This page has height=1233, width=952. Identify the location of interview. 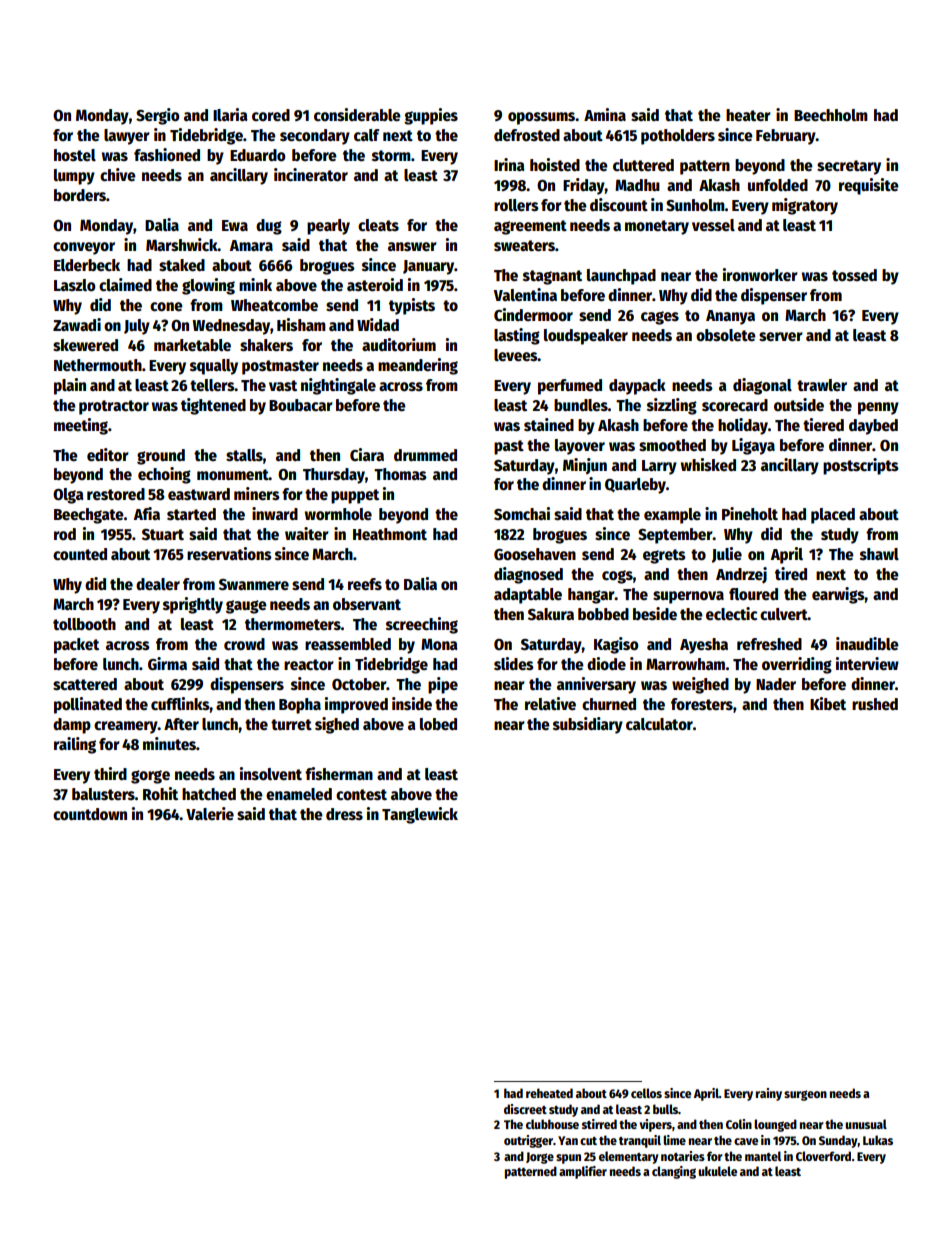
(867, 663).
